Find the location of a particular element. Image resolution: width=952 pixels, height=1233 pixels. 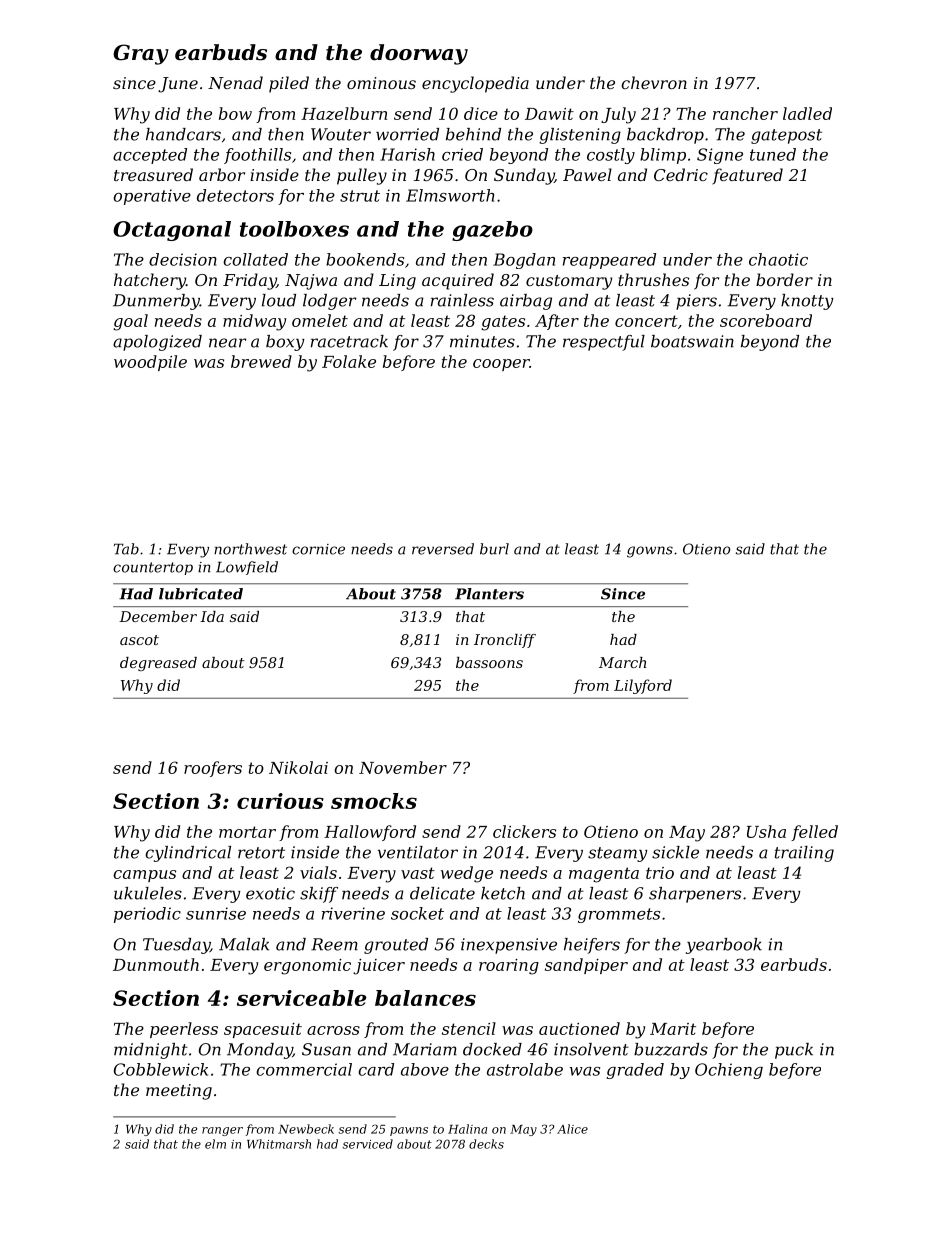

Gray is located at coordinates (141, 54).
